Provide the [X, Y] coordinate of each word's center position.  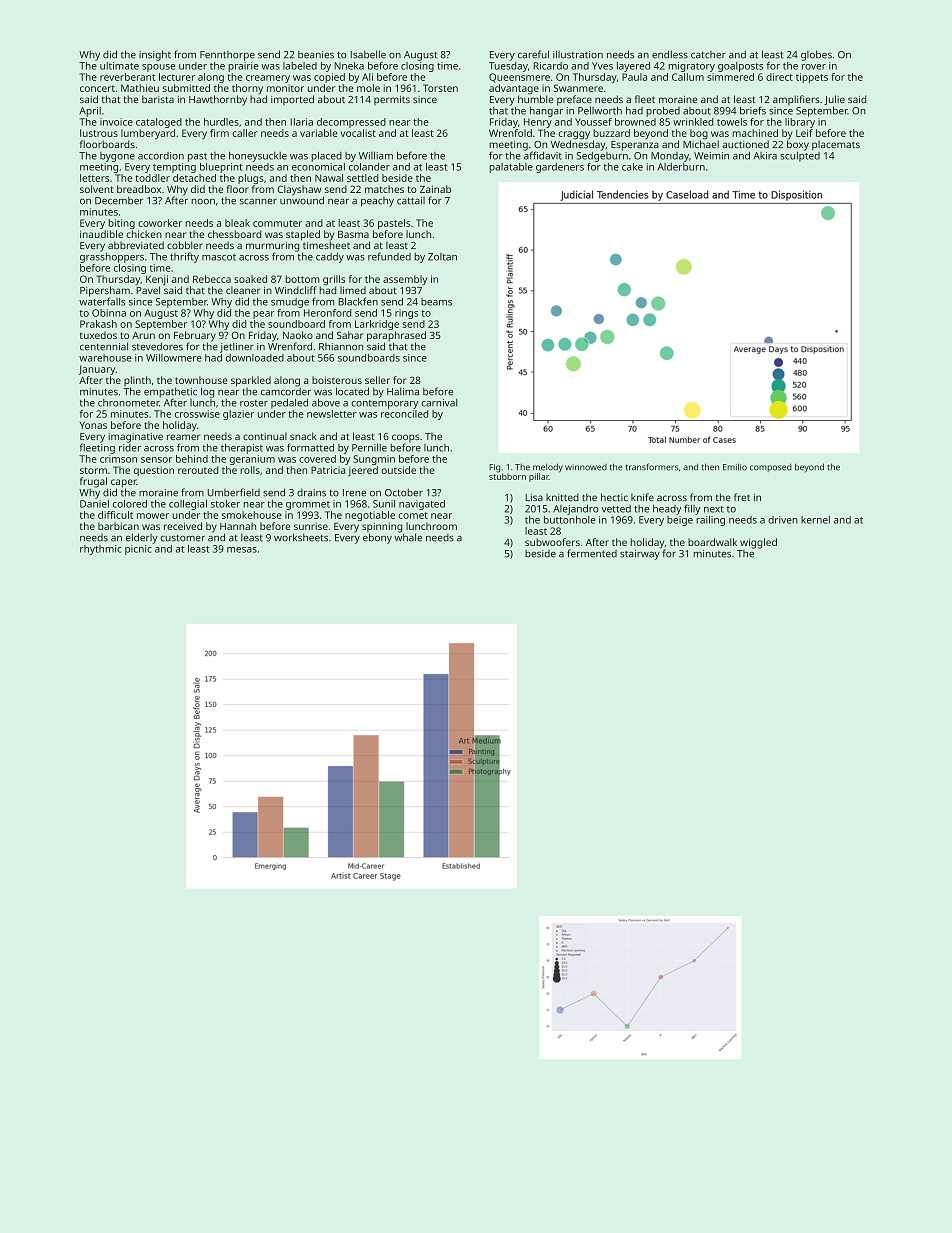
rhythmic [101, 550]
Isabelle [368, 54]
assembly [405, 280]
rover [814, 67]
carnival [439, 403]
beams [436, 302]
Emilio [735, 467]
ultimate [119, 66]
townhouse [201, 380]
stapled [303, 235]
